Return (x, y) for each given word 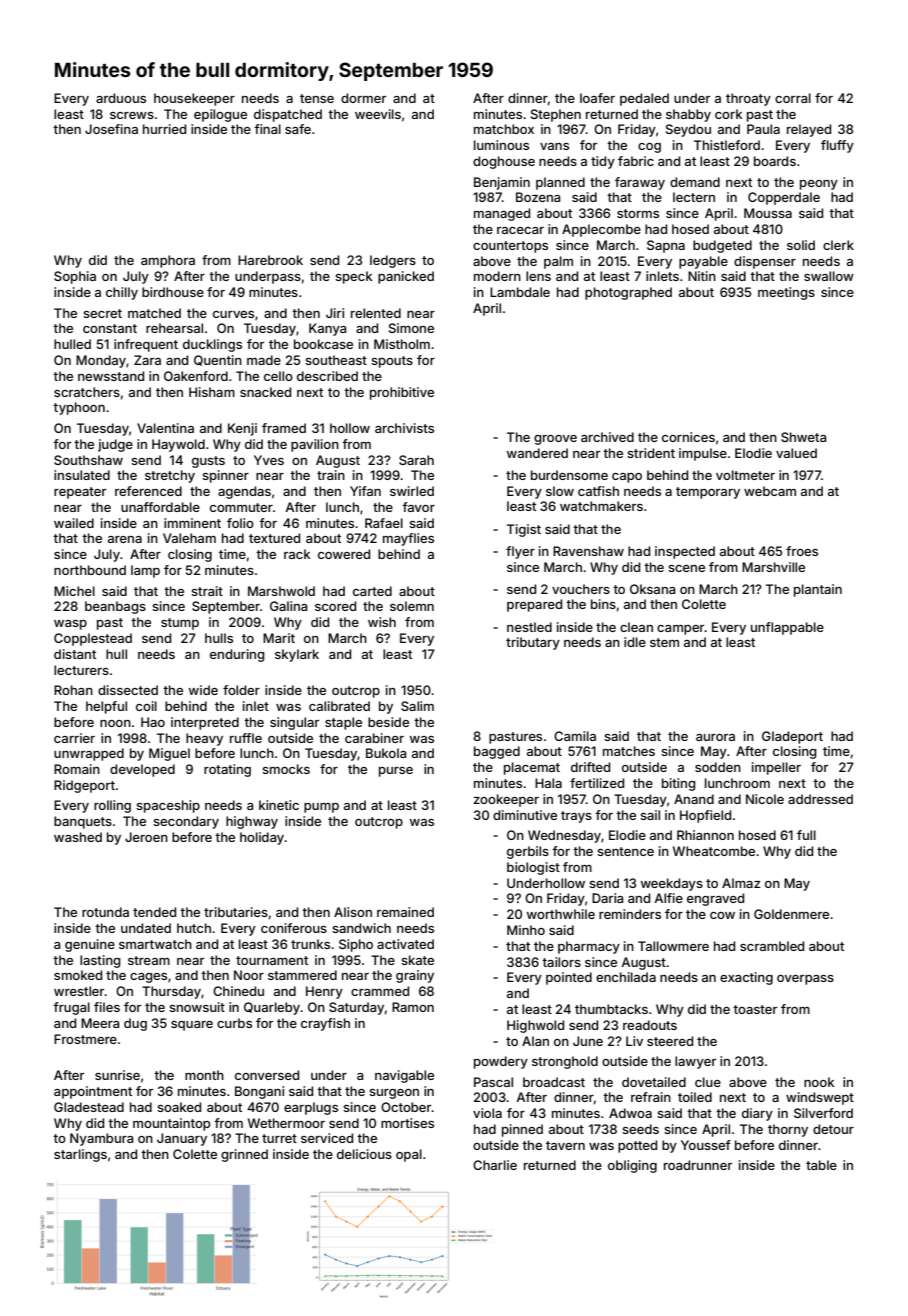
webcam (770, 491)
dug (135, 1024)
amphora (168, 261)
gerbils (528, 852)
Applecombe (601, 230)
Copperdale (784, 198)
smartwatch (155, 944)
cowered (344, 554)
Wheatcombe (714, 851)
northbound (90, 570)
